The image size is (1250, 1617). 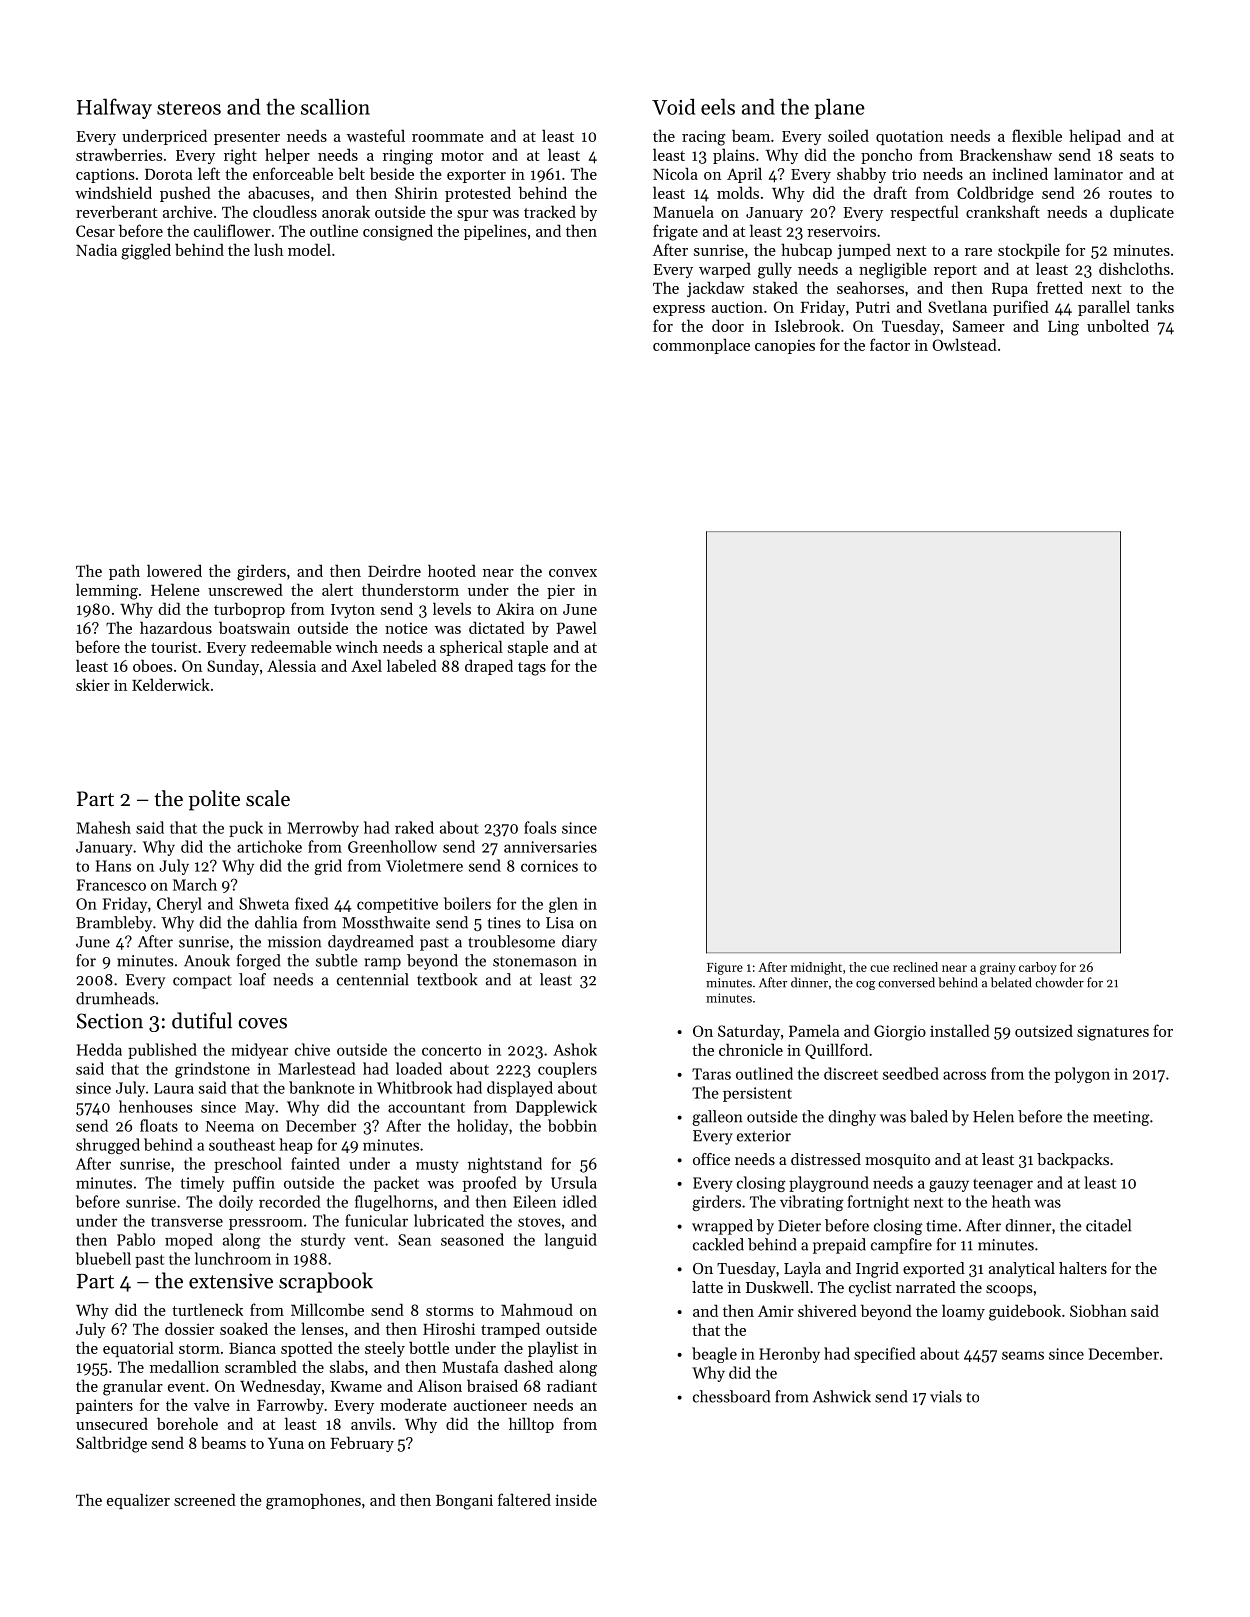 I want to click on lowered, so click(x=174, y=570).
